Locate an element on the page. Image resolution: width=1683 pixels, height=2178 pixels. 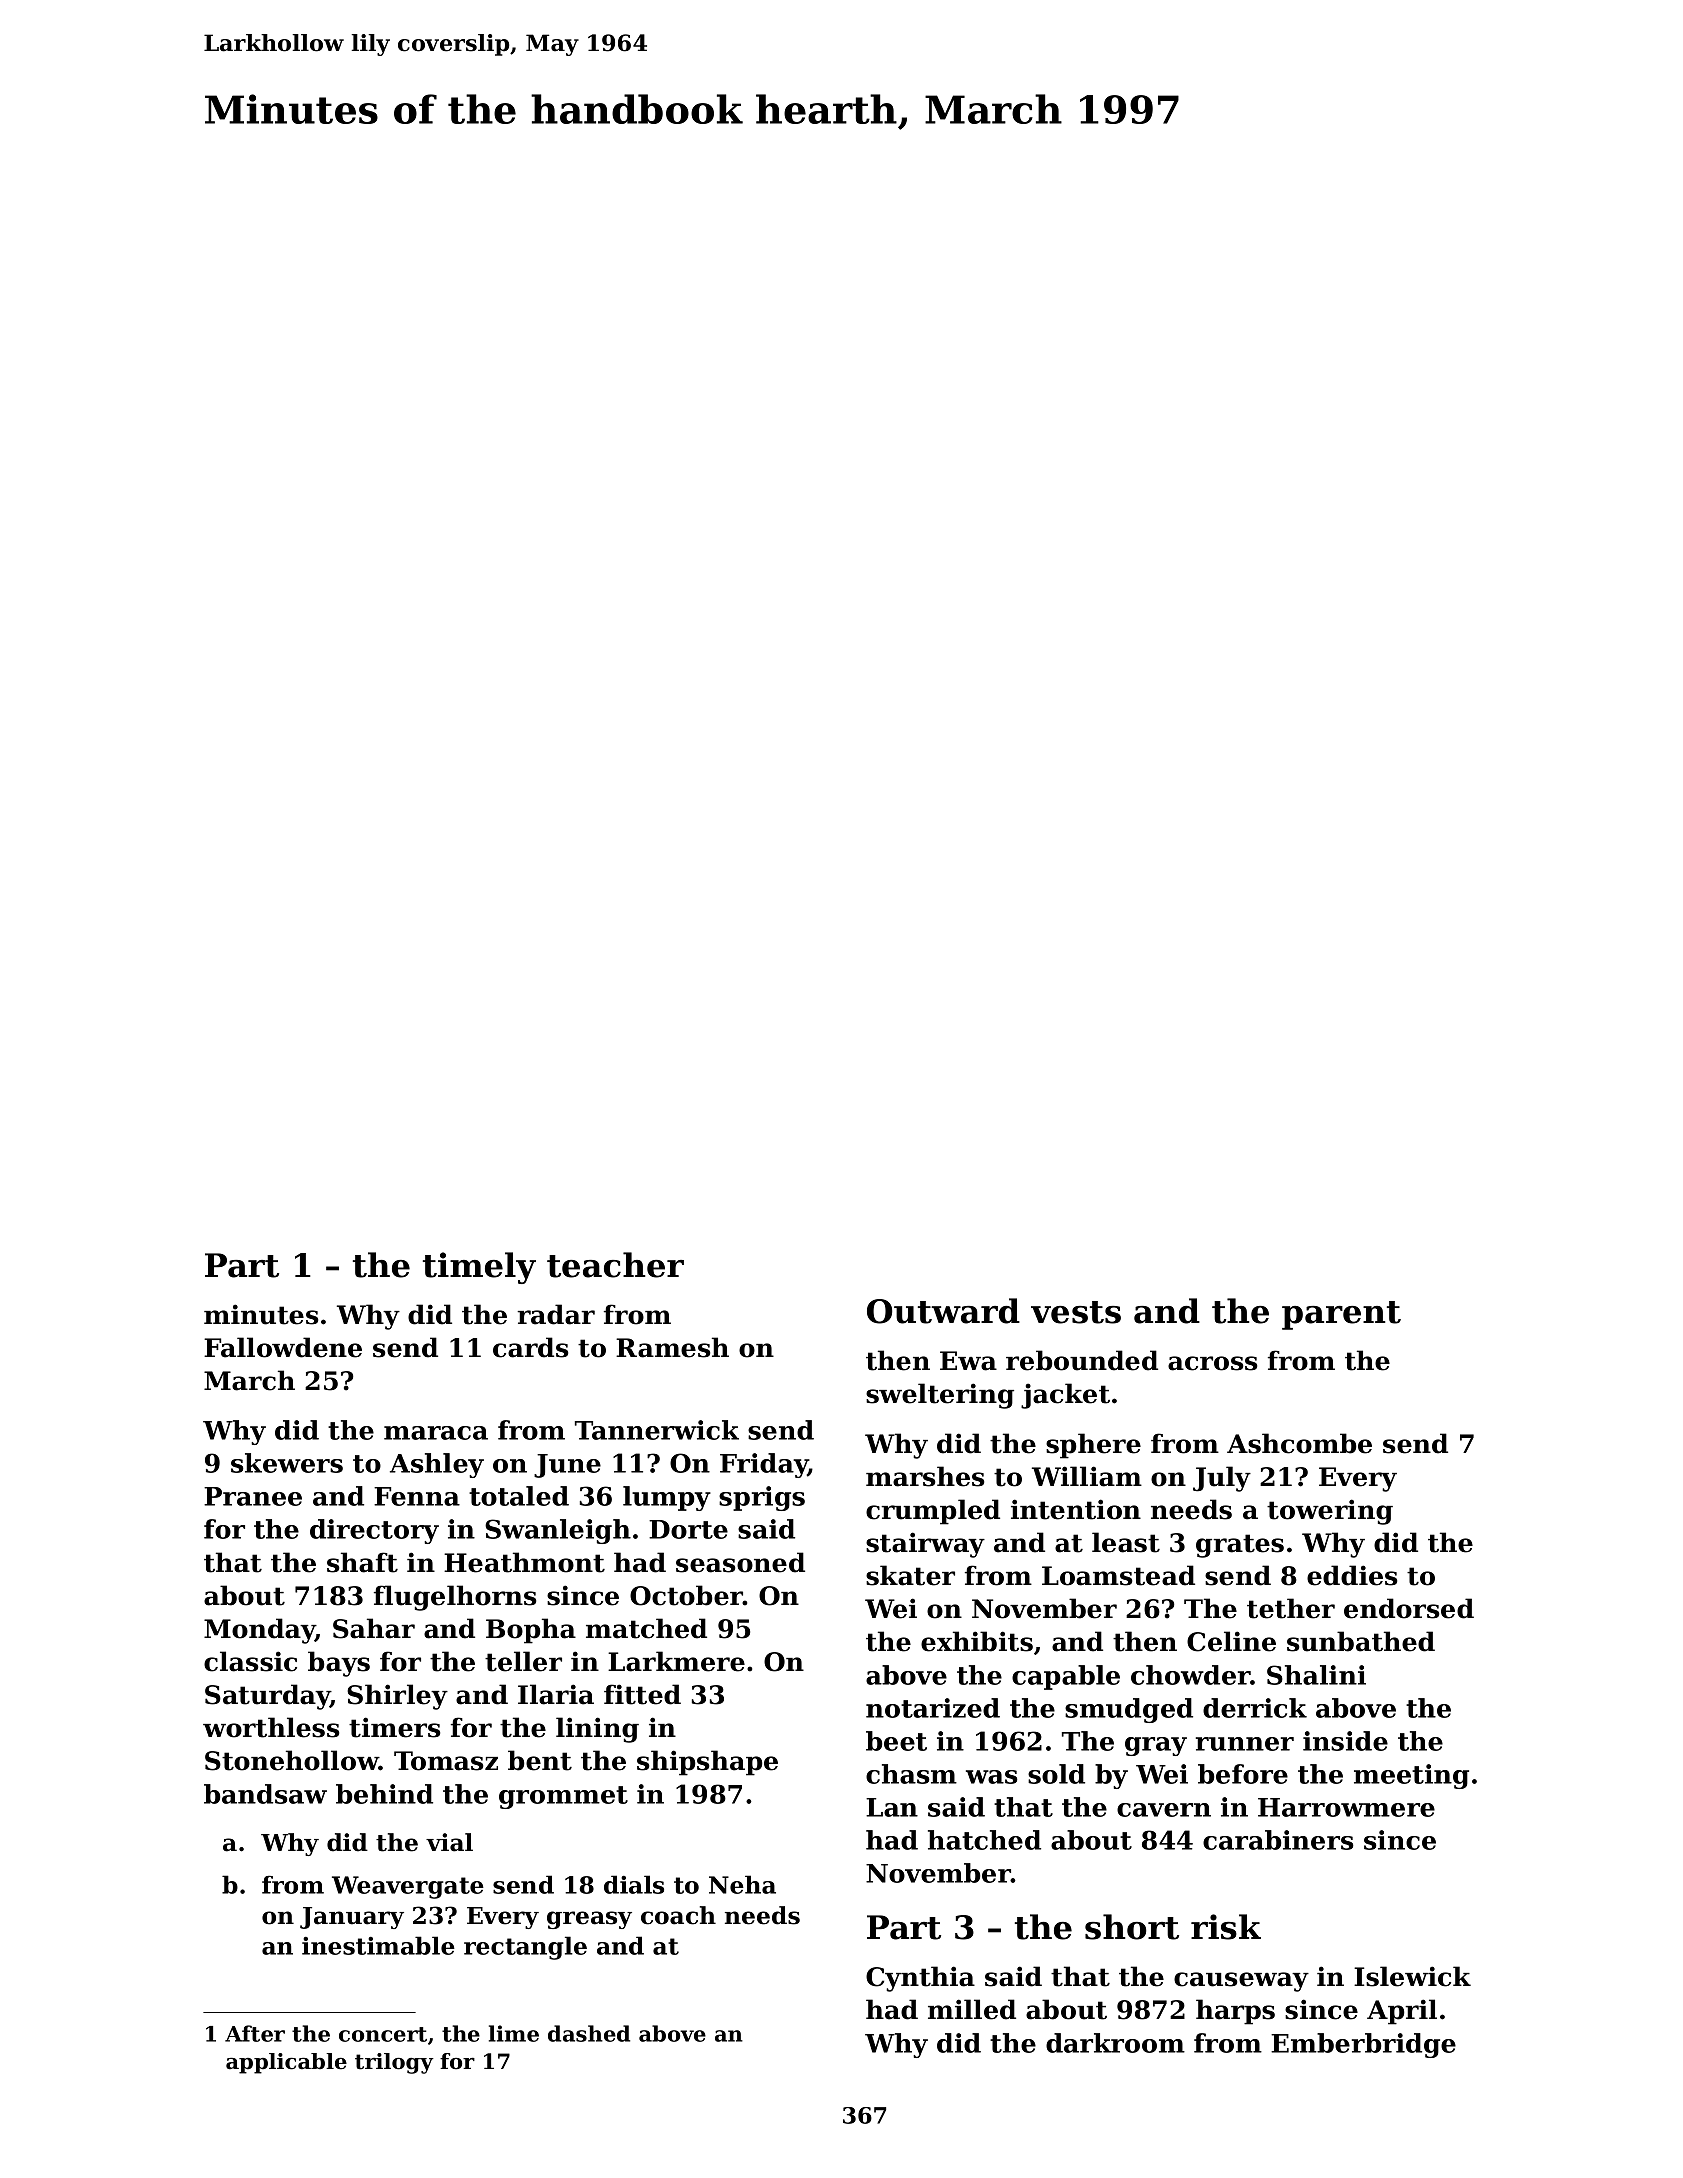
teacher is located at coordinates (615, 1265).
